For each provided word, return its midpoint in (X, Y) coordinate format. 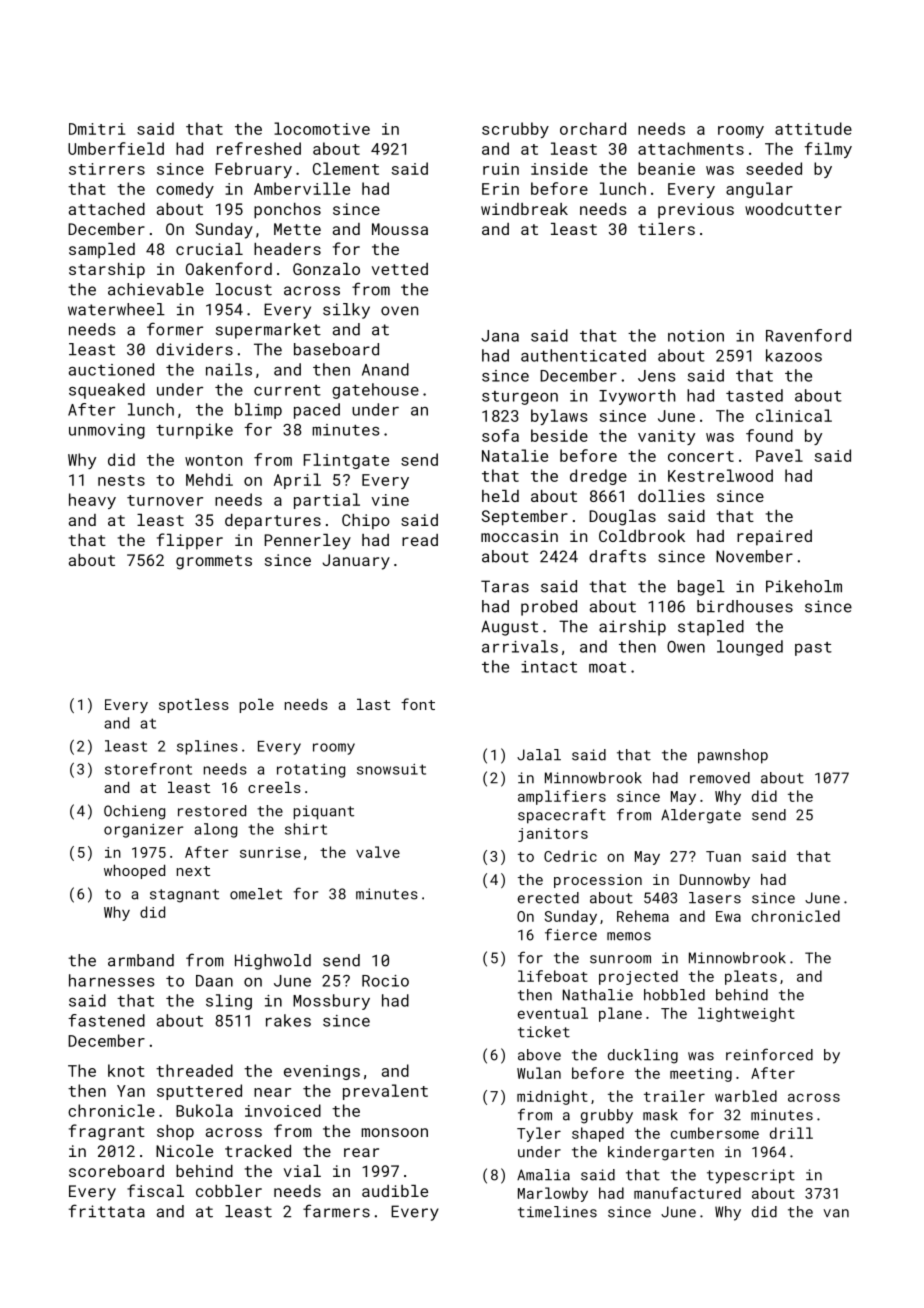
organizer (143, 831)
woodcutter (793, 209)
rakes (288, 1020)
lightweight (746, 1014)
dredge (598, 477)
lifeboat (553, 976)
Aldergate (701, 816)
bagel (701, 588)
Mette (297, 229)
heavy (92, 501)
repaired (774, 538)
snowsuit (391, 769)
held (500, 496)
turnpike (194, 431)
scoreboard (116, 1171)
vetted (400, 269)
